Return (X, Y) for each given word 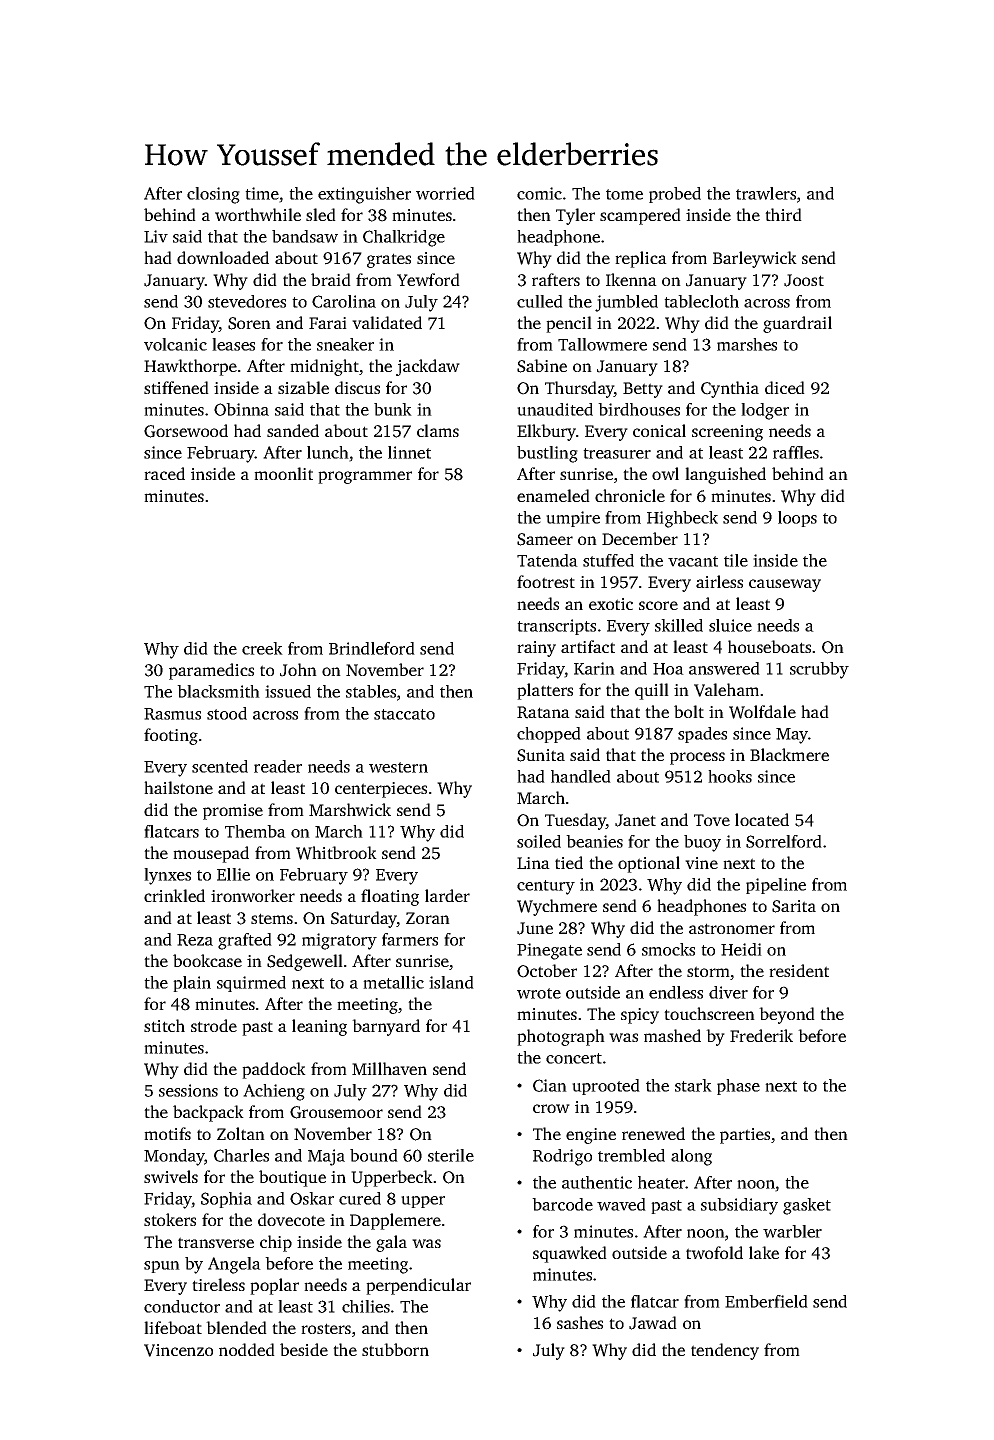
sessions (188, 1090)
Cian (550, 1085)
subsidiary (739, 1206)
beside (304, 1349)
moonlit (283, 473)
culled (540, 301)
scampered (640, 216)
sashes (580, 1322)
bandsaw (305, 236)
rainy (536, 649)
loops (797, 519)
